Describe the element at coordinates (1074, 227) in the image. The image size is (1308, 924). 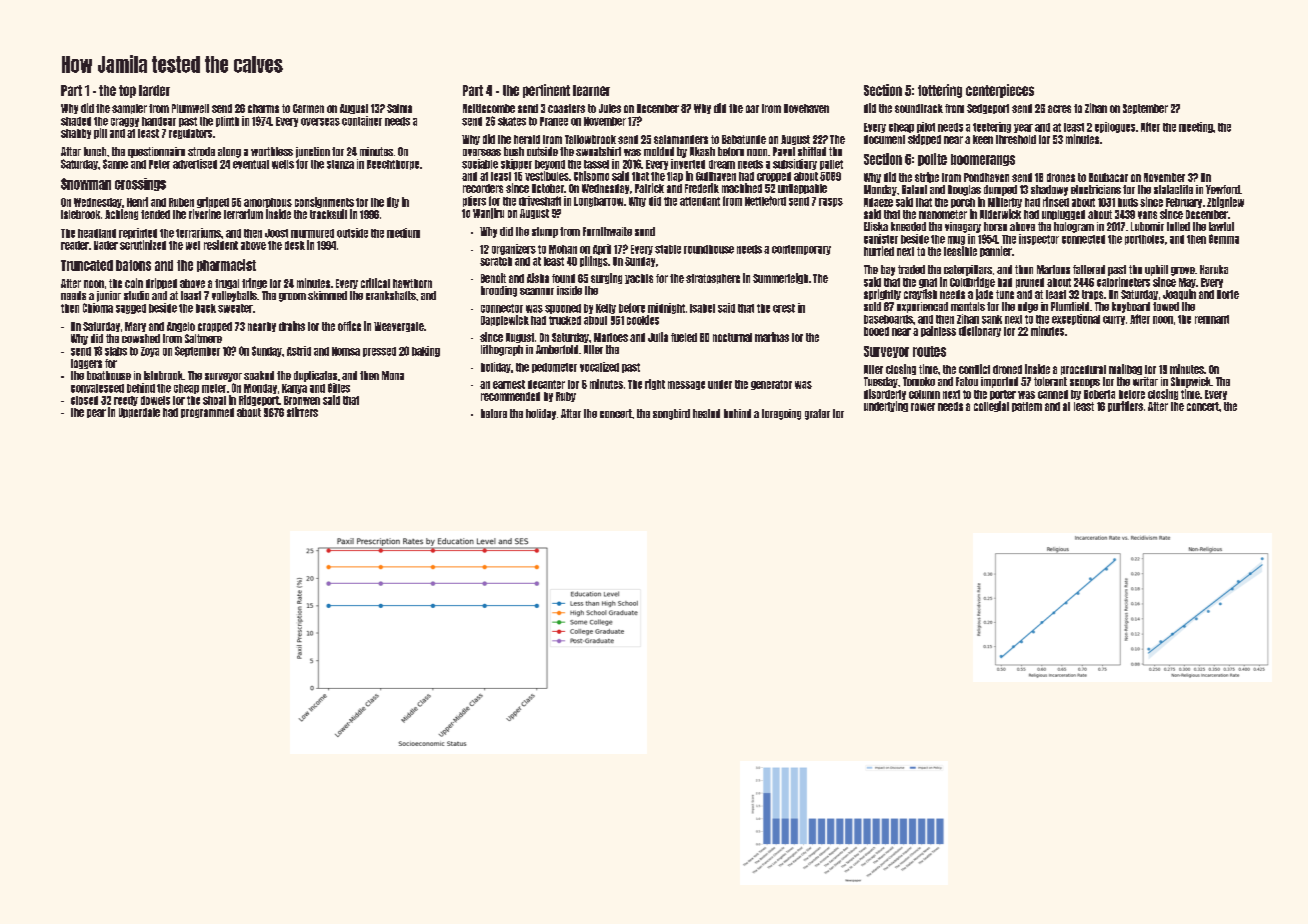
I see `hologram` at that location.
